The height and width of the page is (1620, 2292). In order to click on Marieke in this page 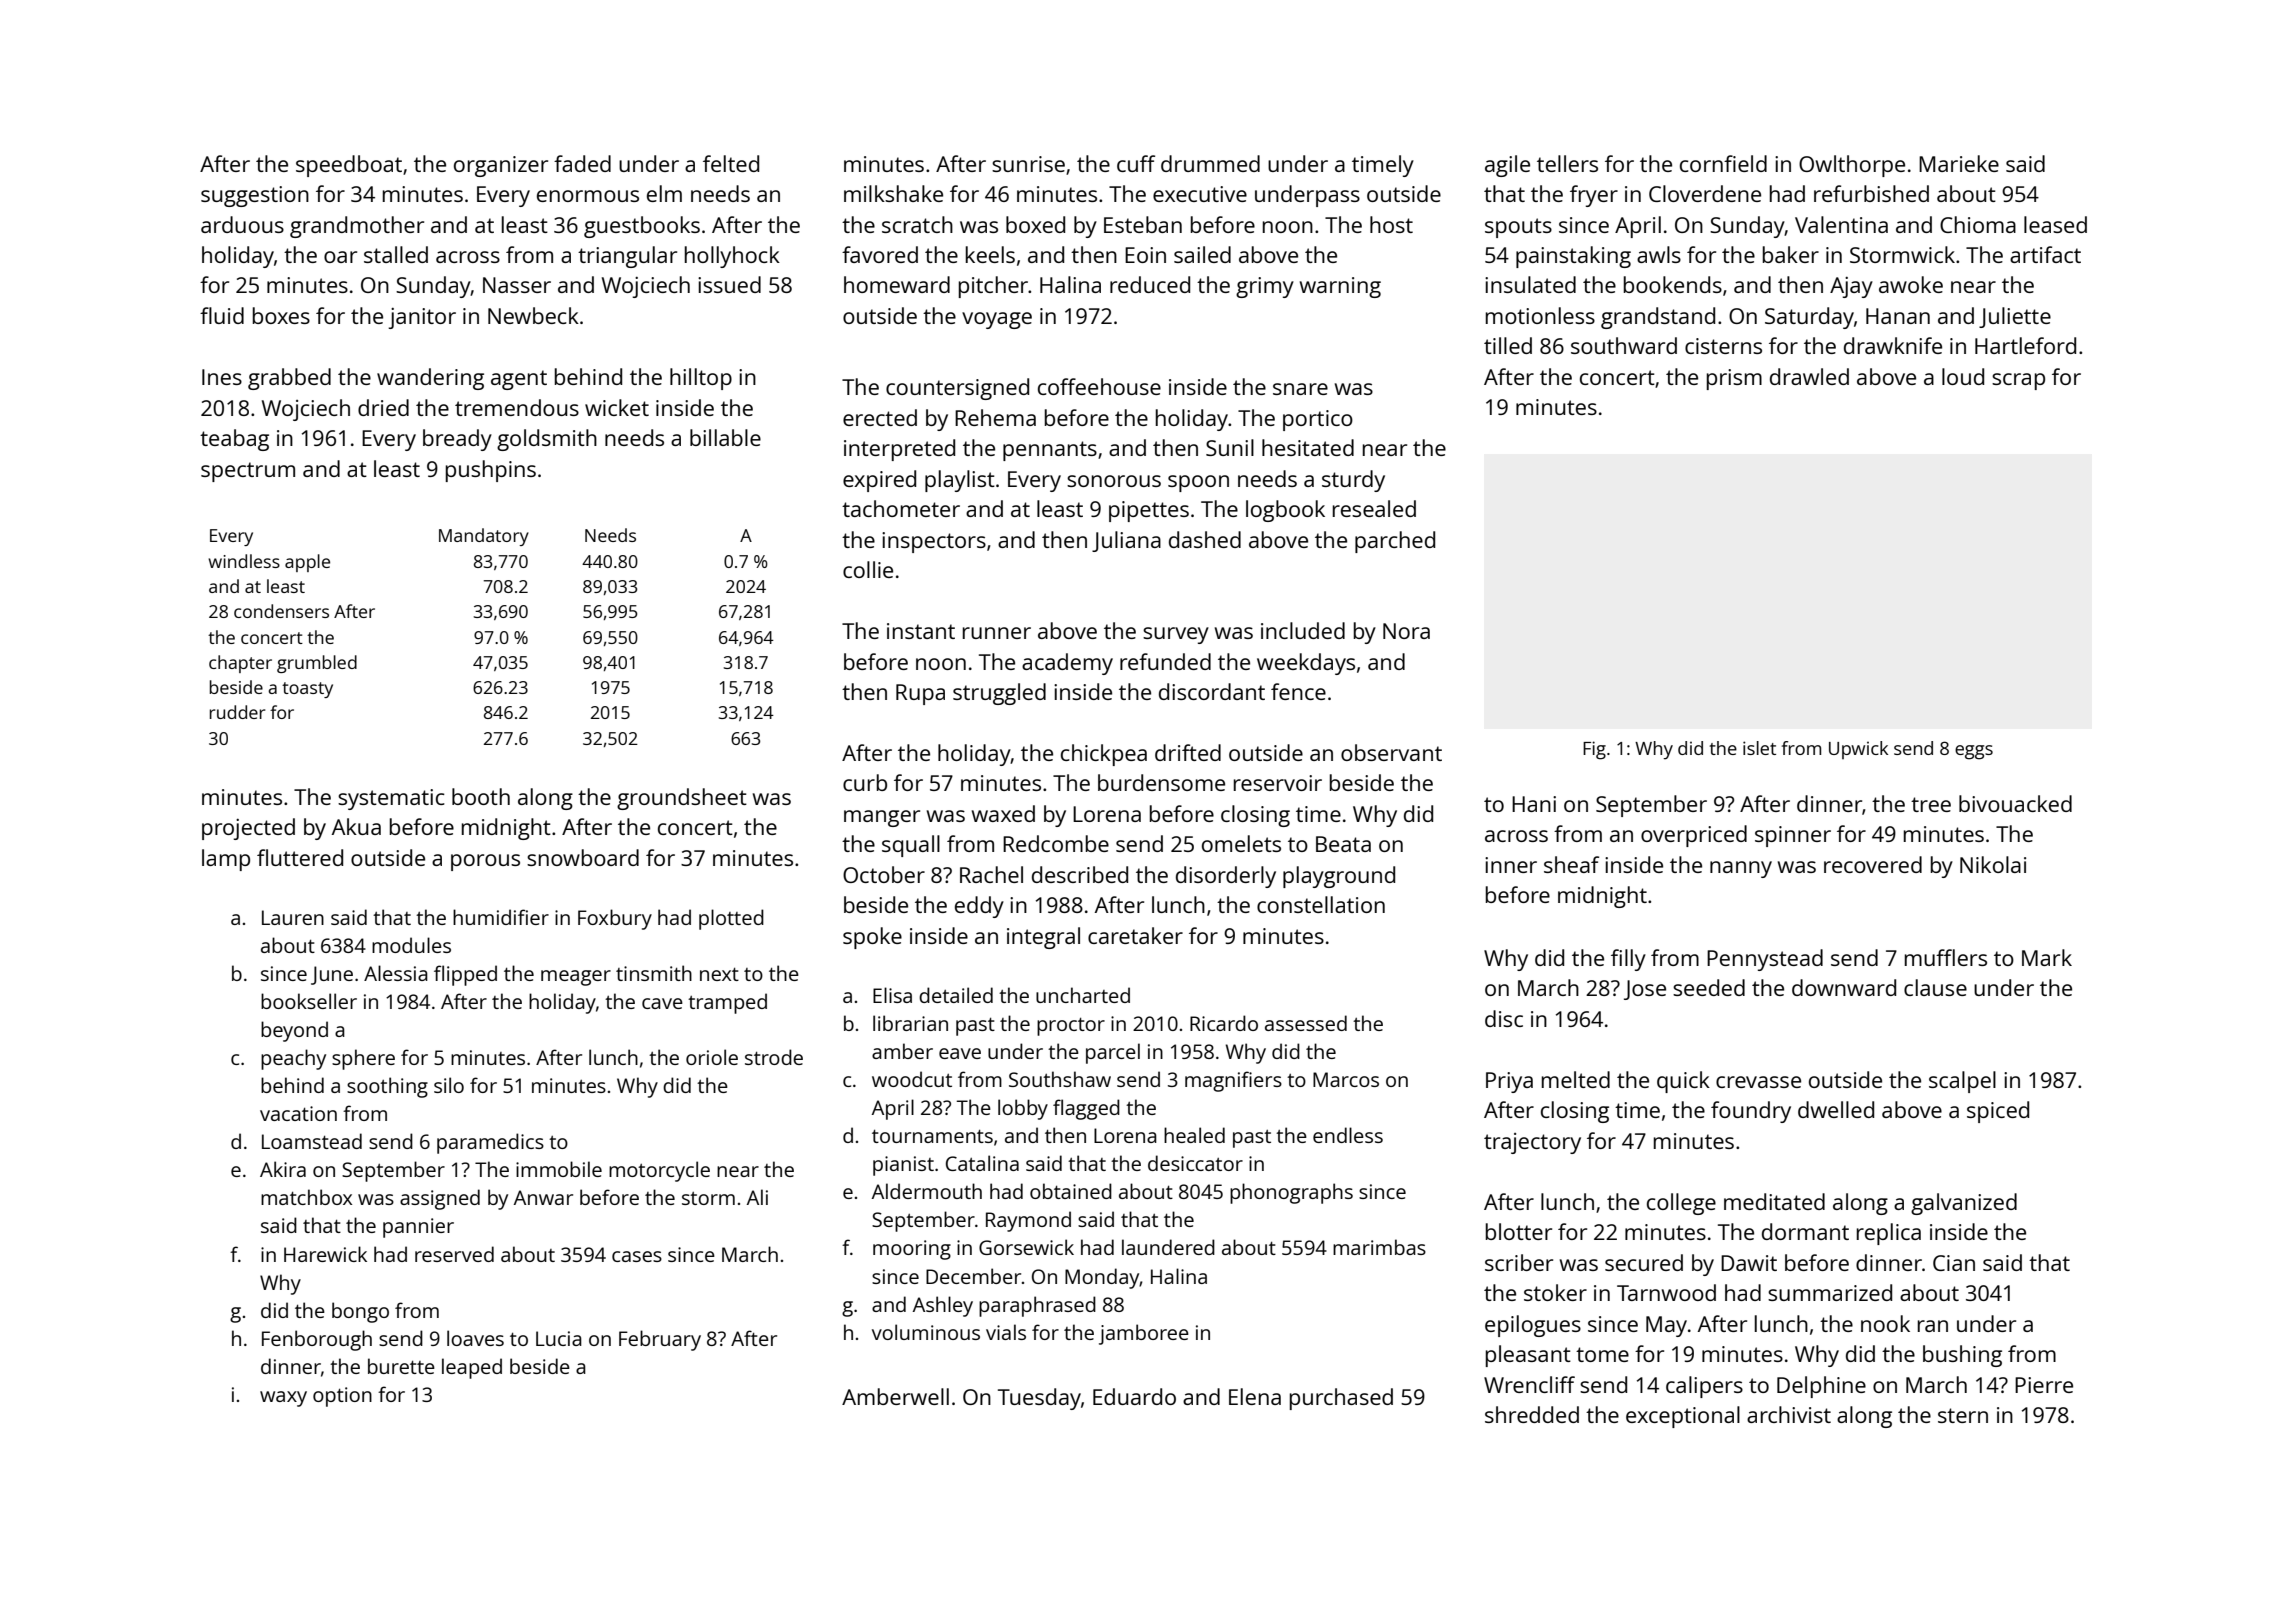, I will do `click(1959, 163)`.
